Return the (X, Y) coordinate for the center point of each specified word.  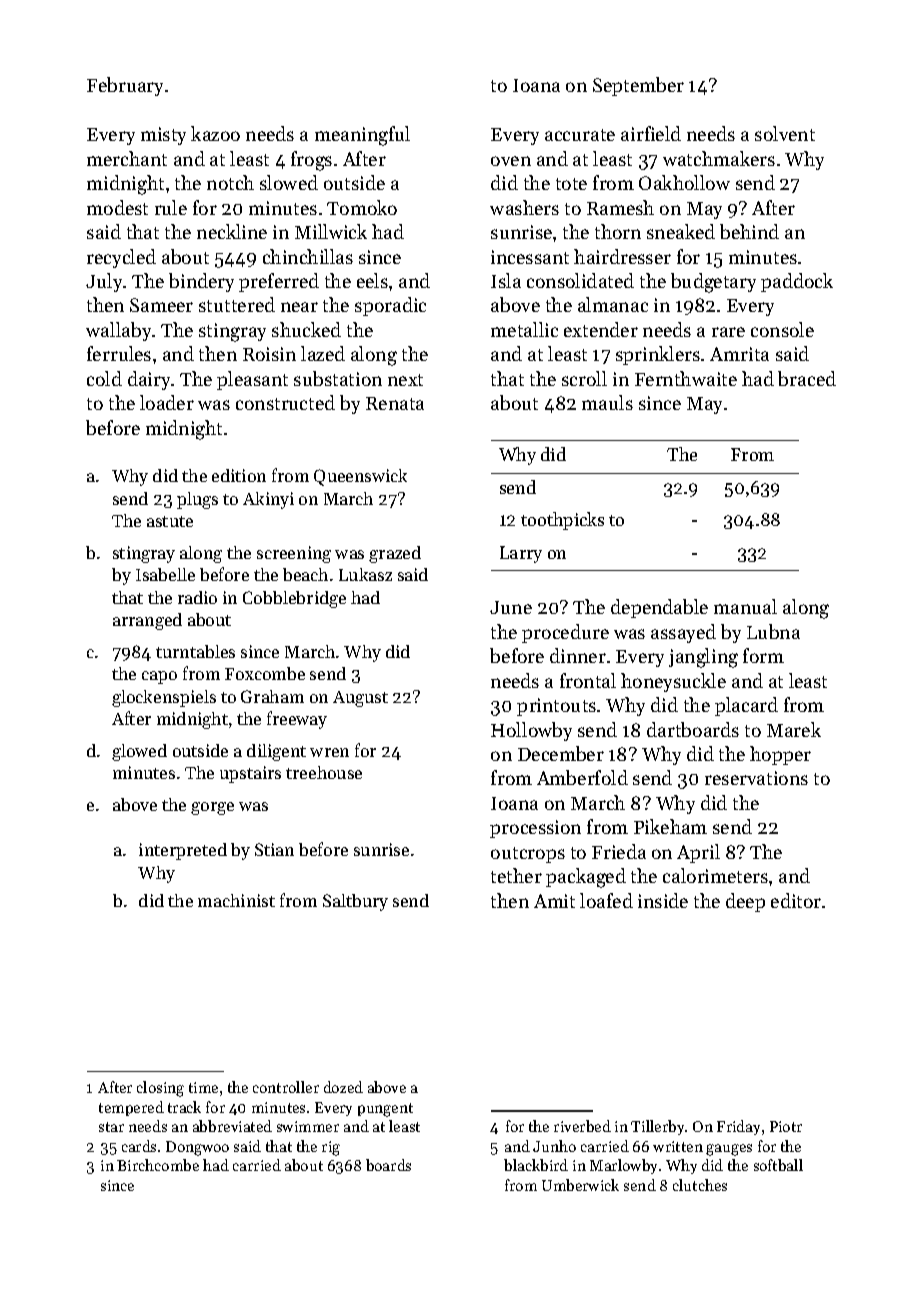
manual (745, 606)
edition (239, 475)
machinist (236, 900)
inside (663, 900)
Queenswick (360, 477)
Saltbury (355, 902)
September (638, 86)
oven (511, 161)
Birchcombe (158, 1165)
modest (117, 207)
